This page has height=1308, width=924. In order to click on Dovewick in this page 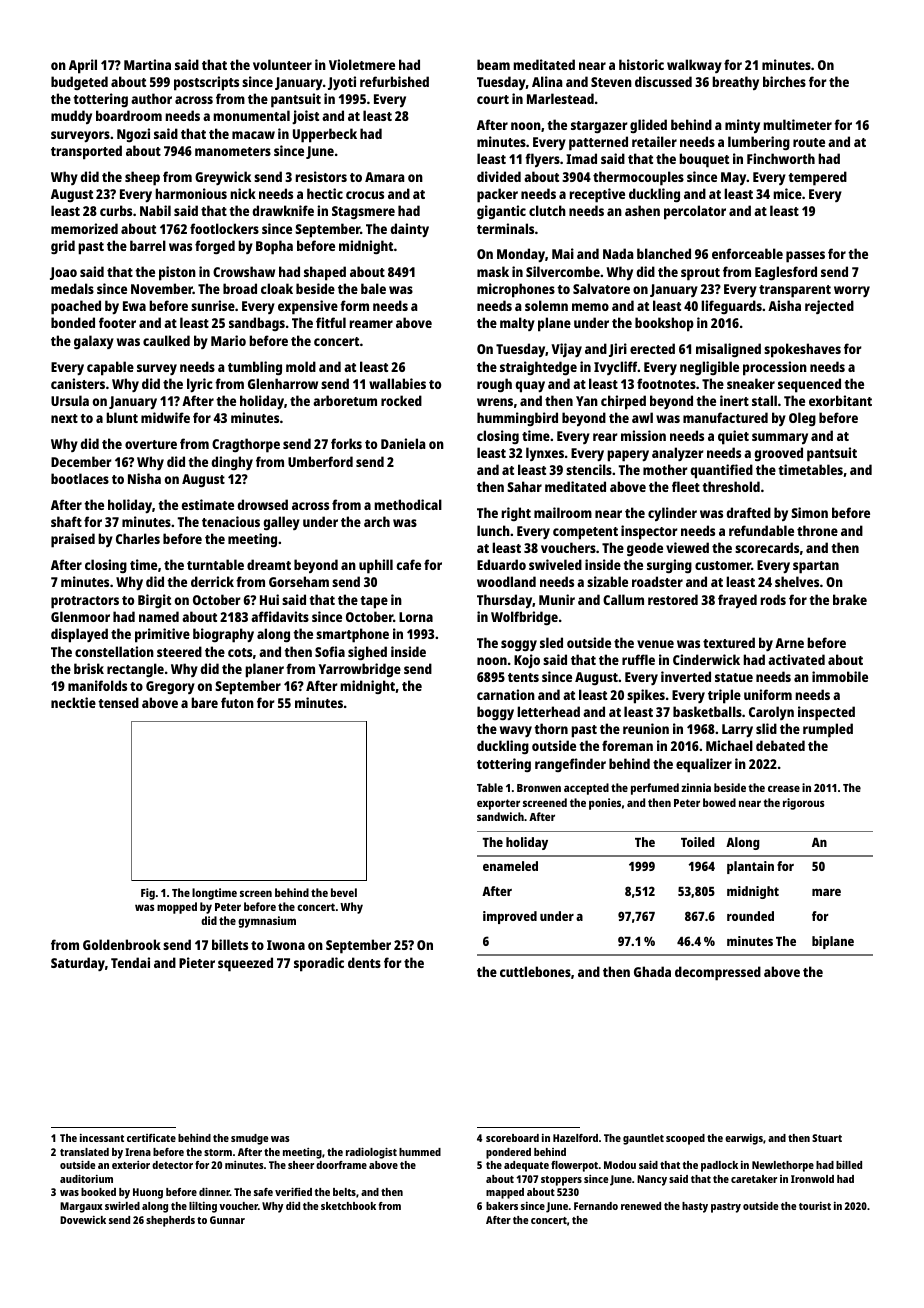, I will do `click(83, 1220)`.
